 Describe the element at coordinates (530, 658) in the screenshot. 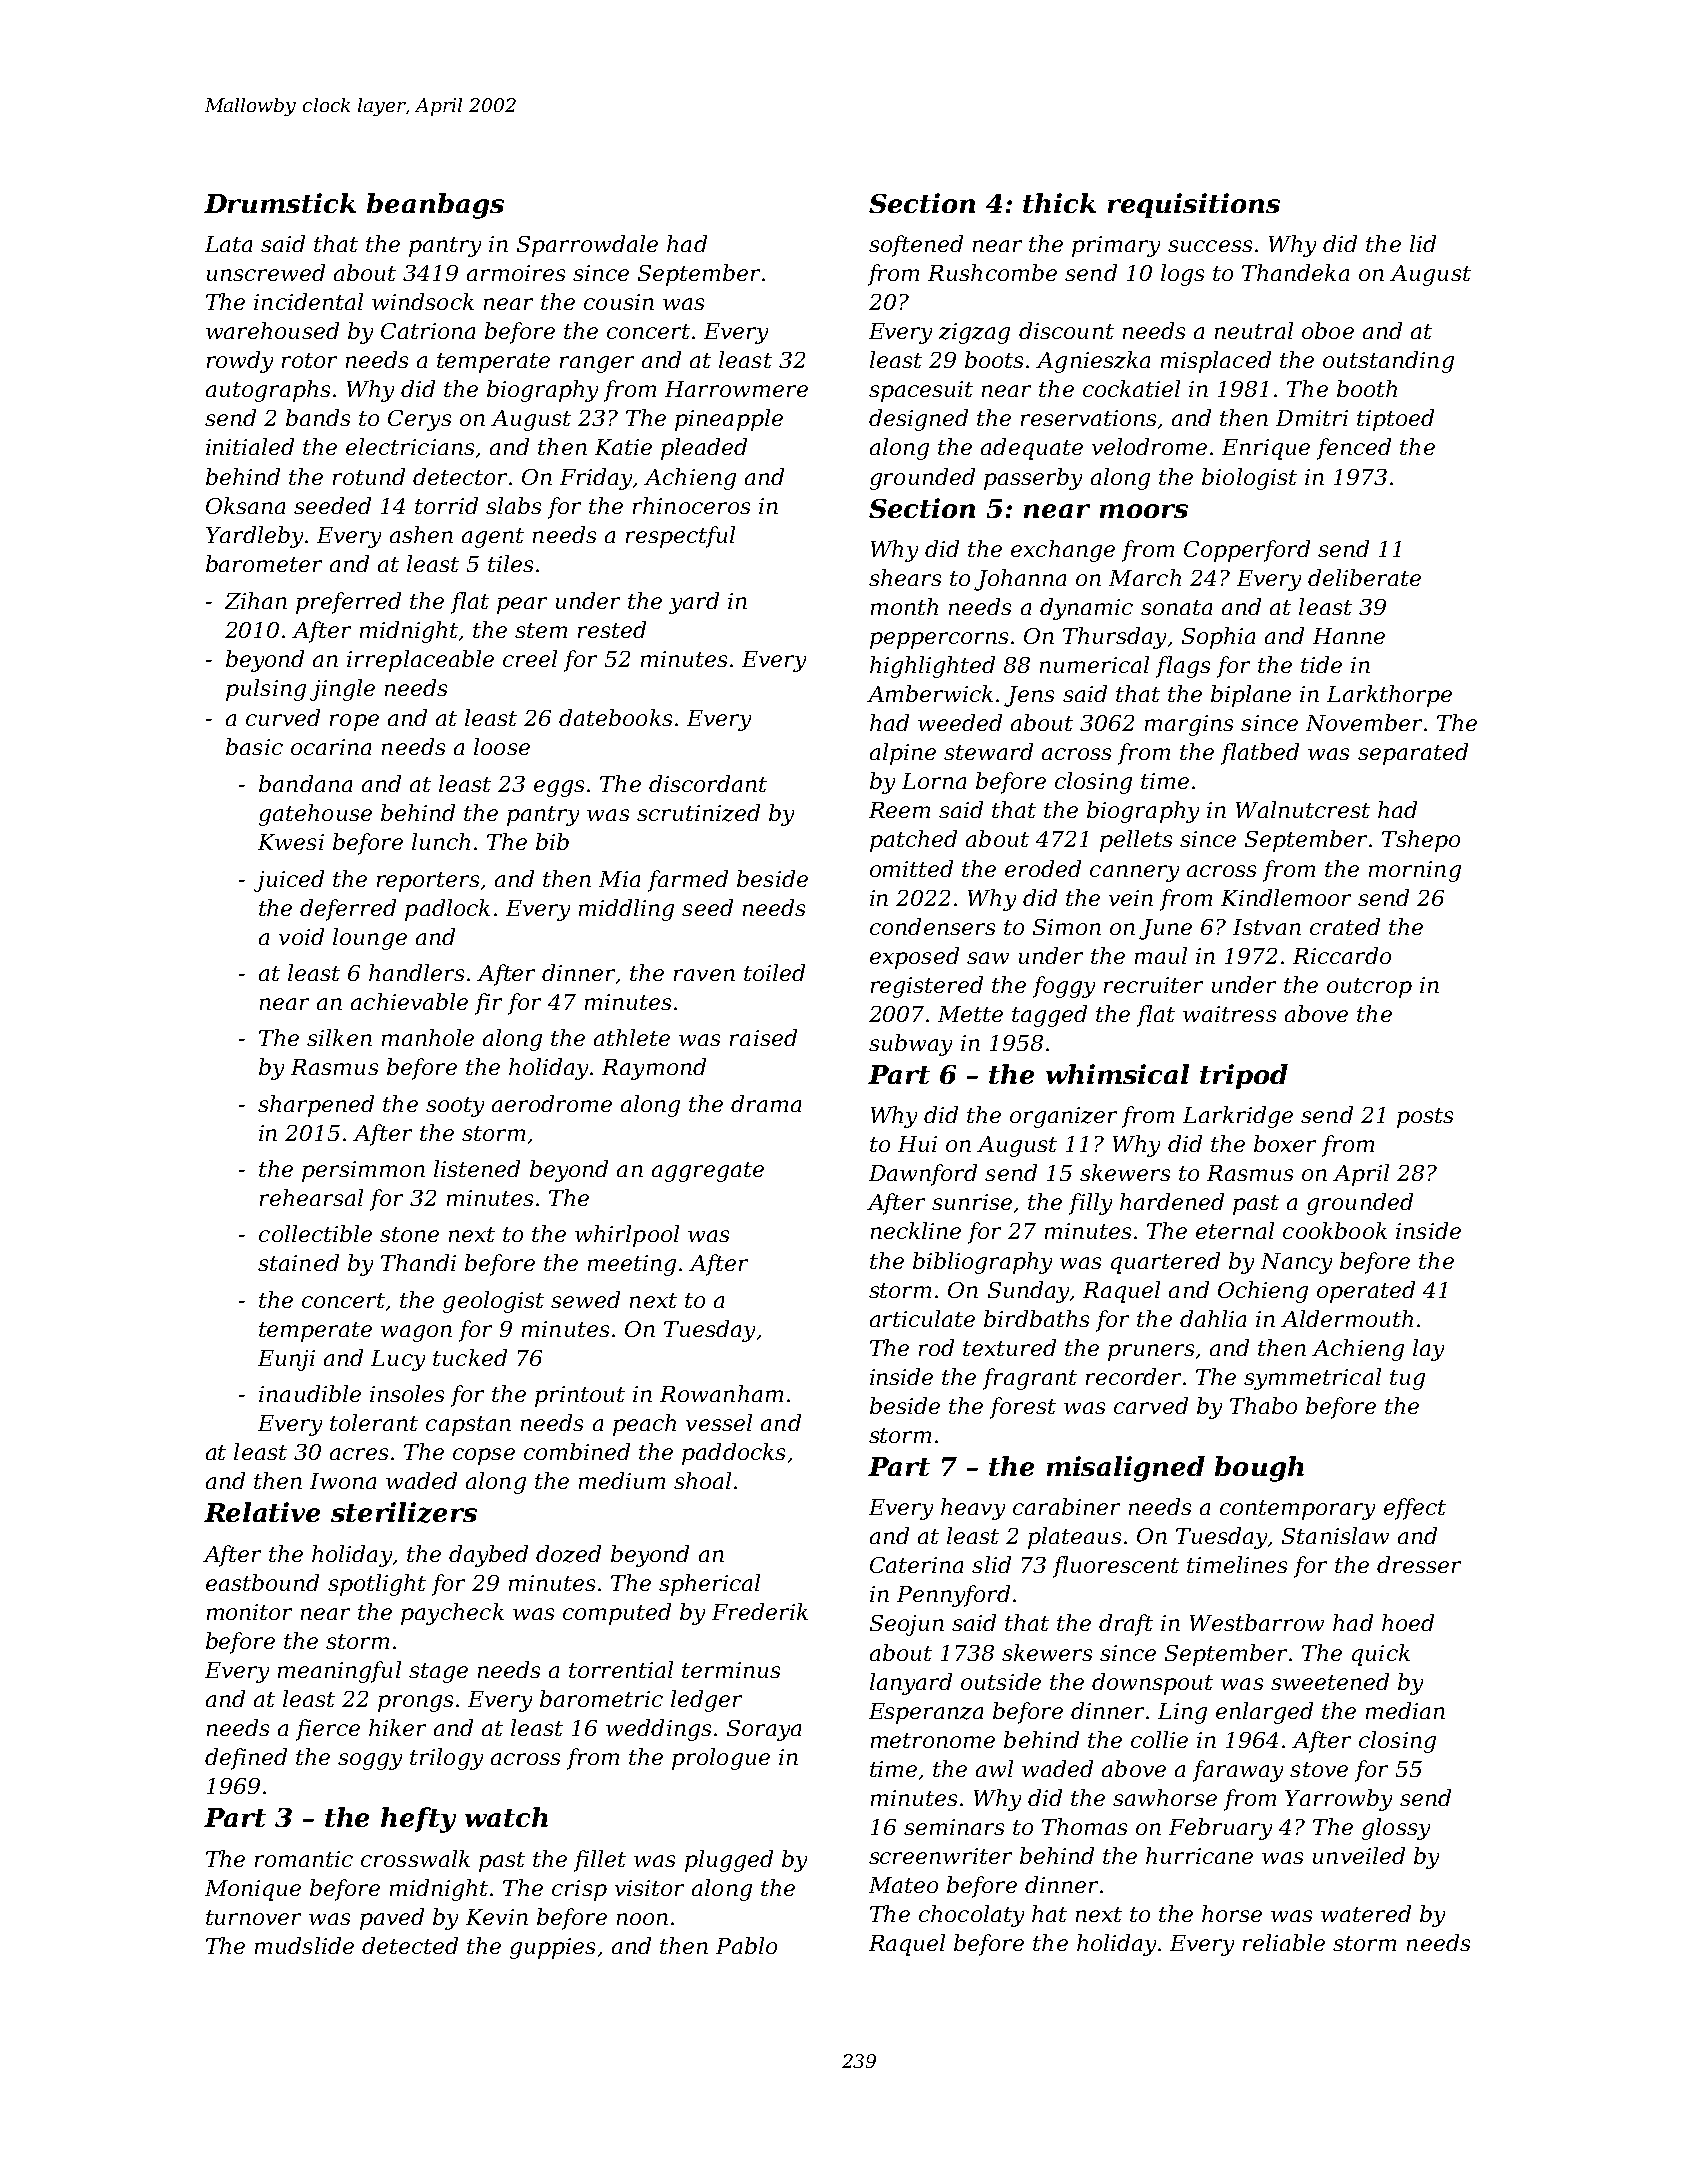

I see `creel` at that location.
